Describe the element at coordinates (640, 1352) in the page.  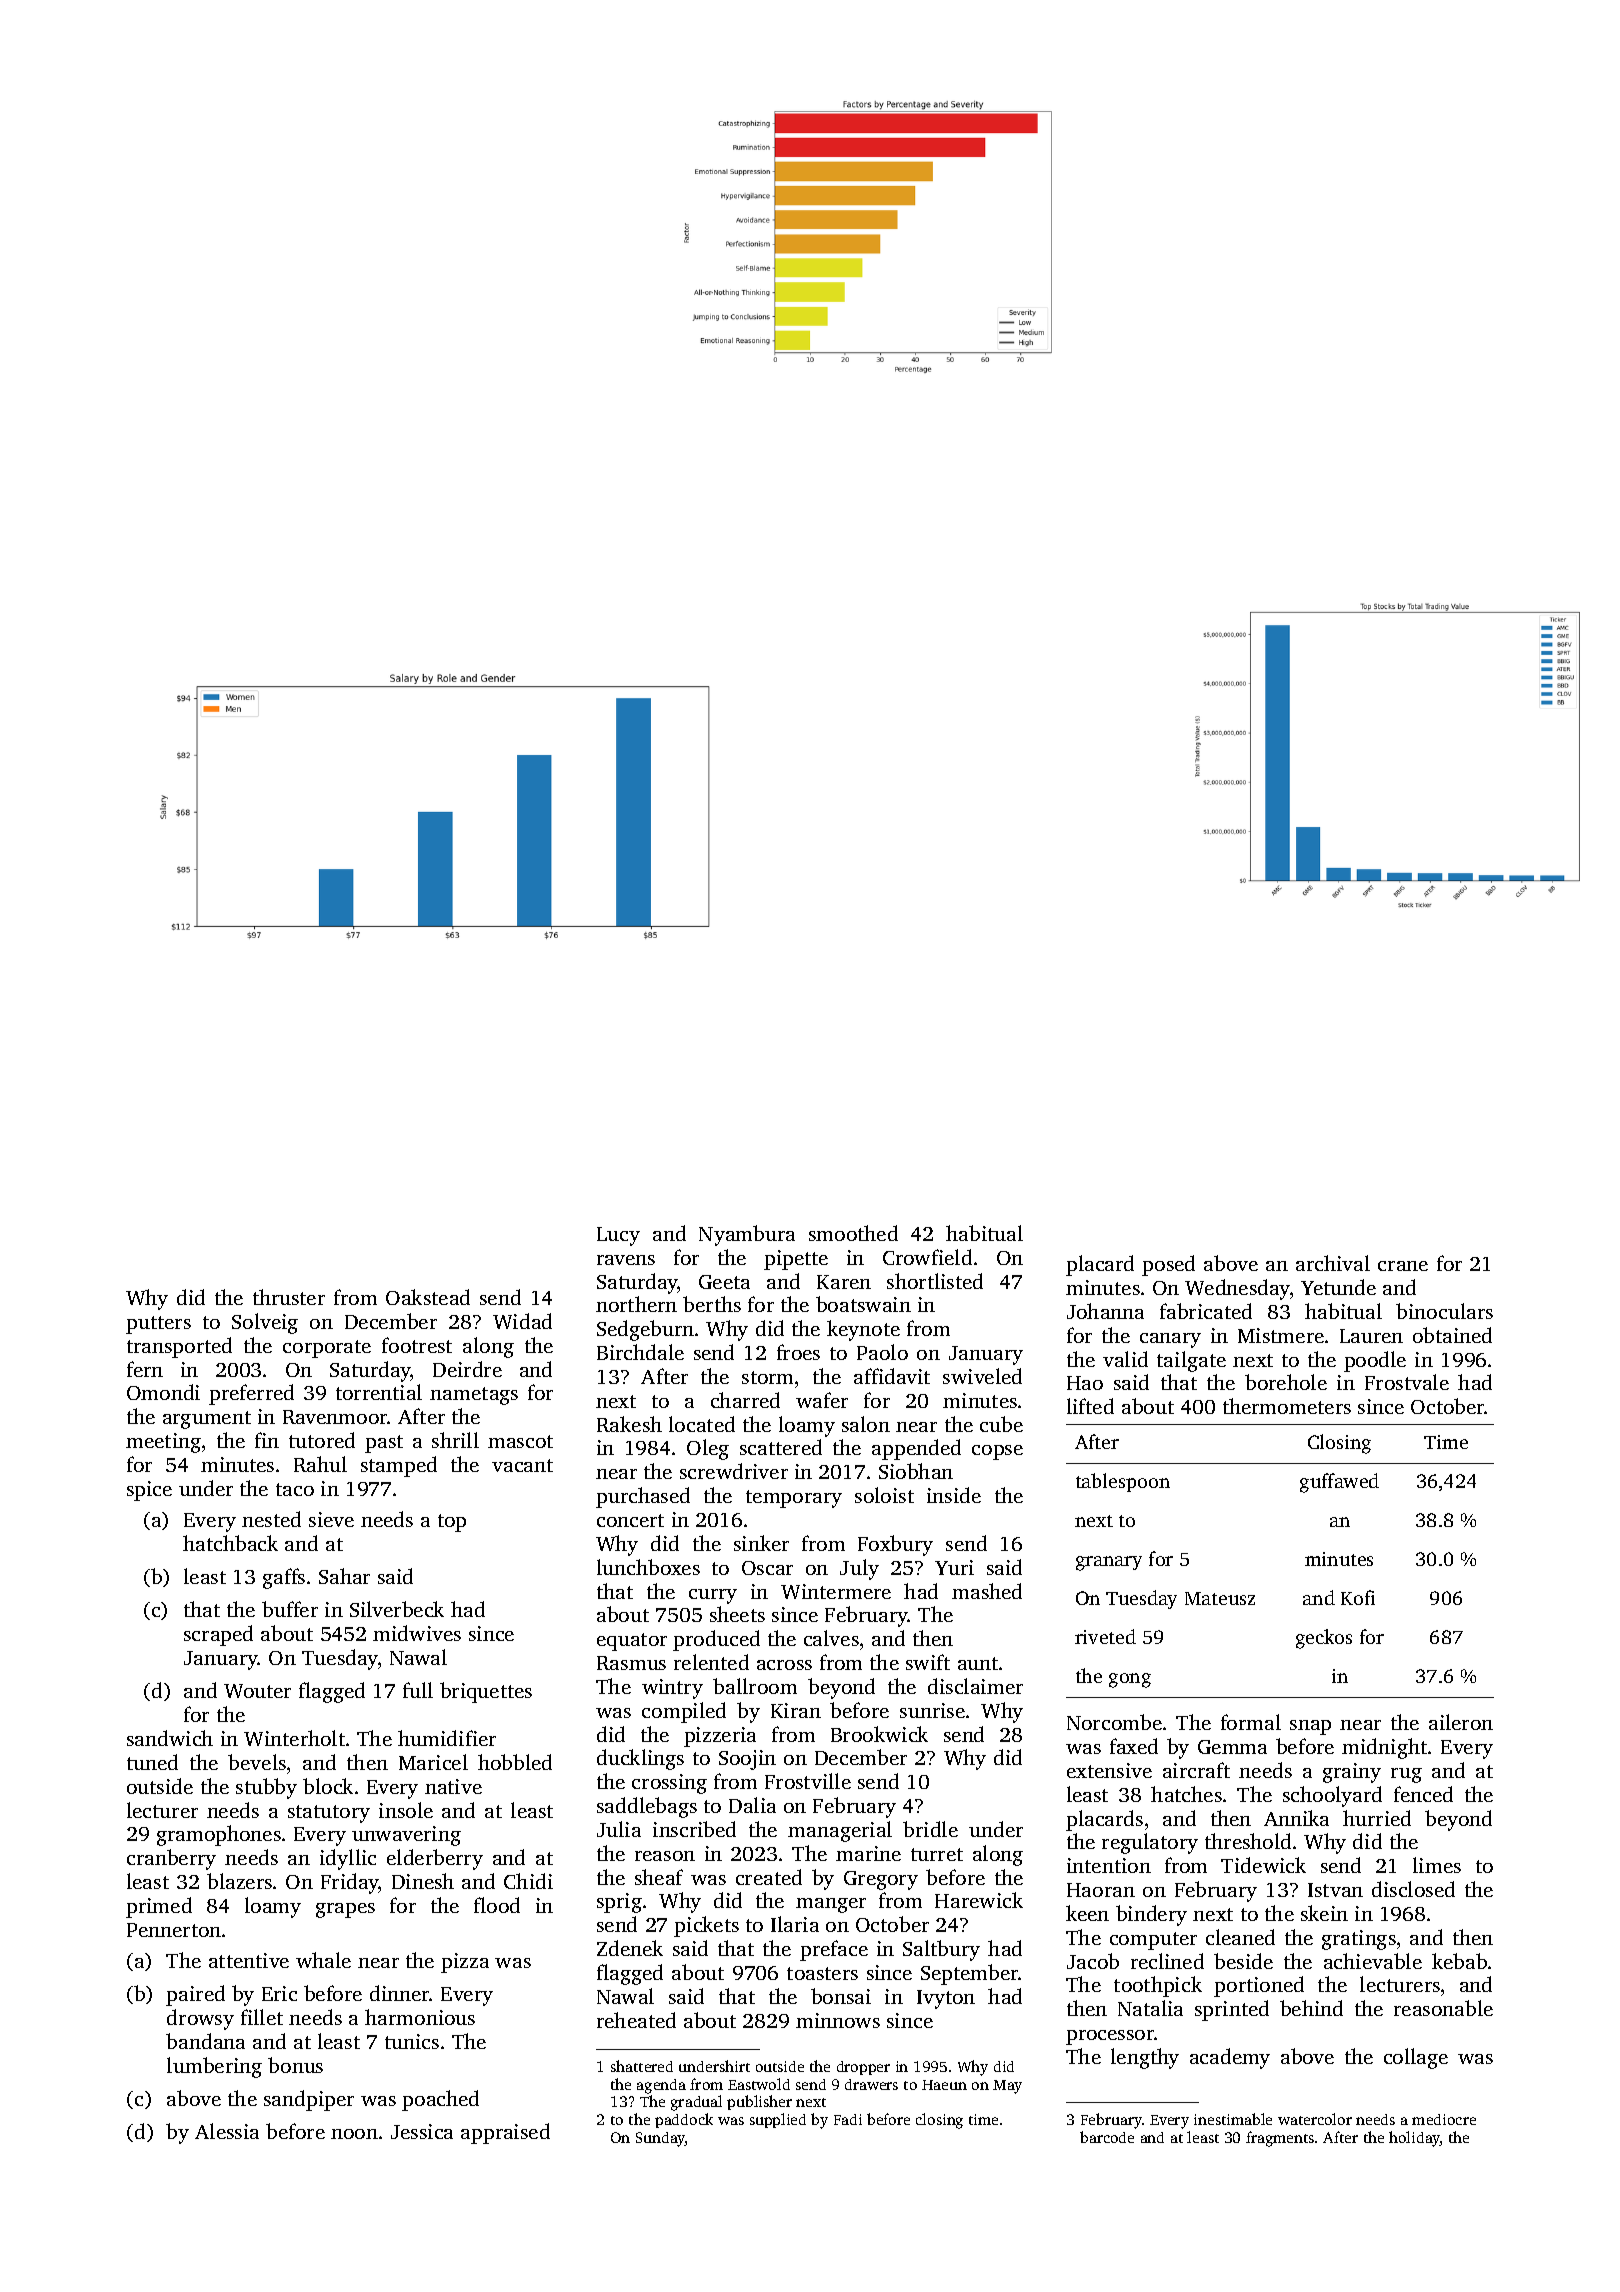
I see `Birchdale` at that location.
